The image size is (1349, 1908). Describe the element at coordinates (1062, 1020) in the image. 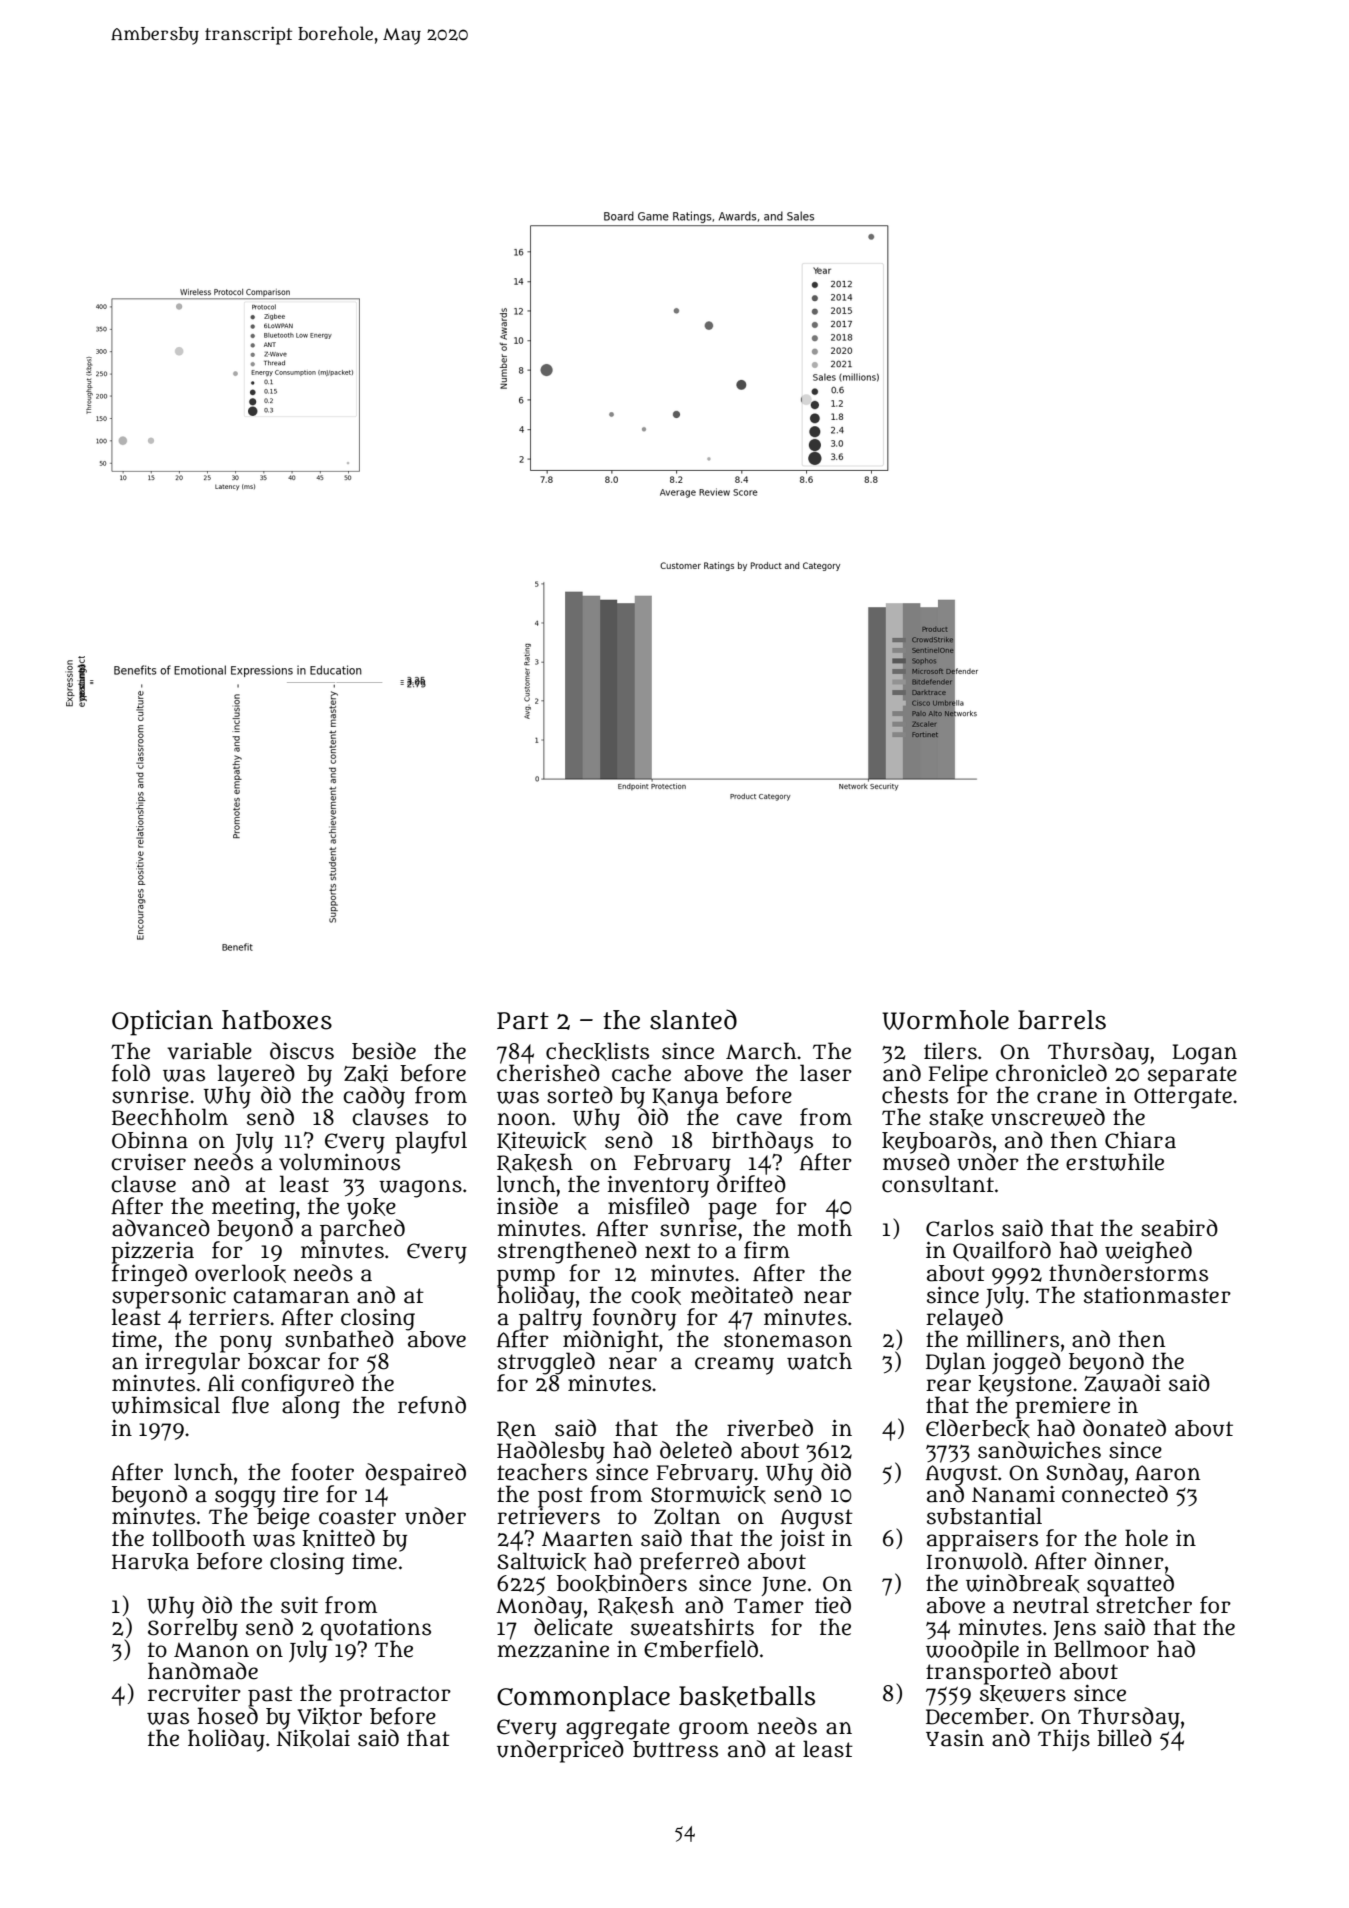

I see `barrels` at that location.
